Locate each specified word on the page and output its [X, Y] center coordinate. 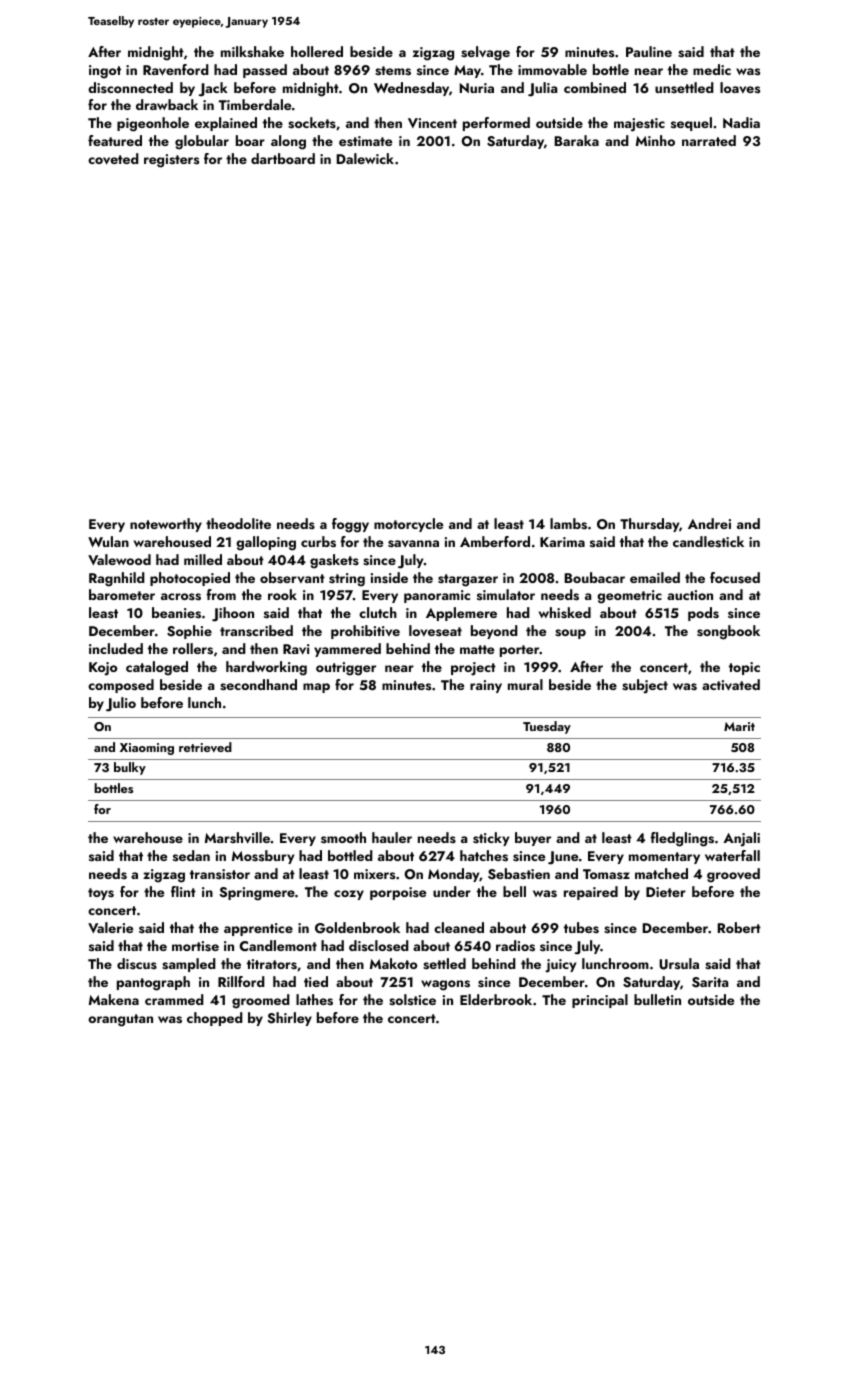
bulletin [657, 999]
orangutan [120, 1020]
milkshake [252, 52]
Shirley [290, 1019]
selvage [485, 53]
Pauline [649, 51]
